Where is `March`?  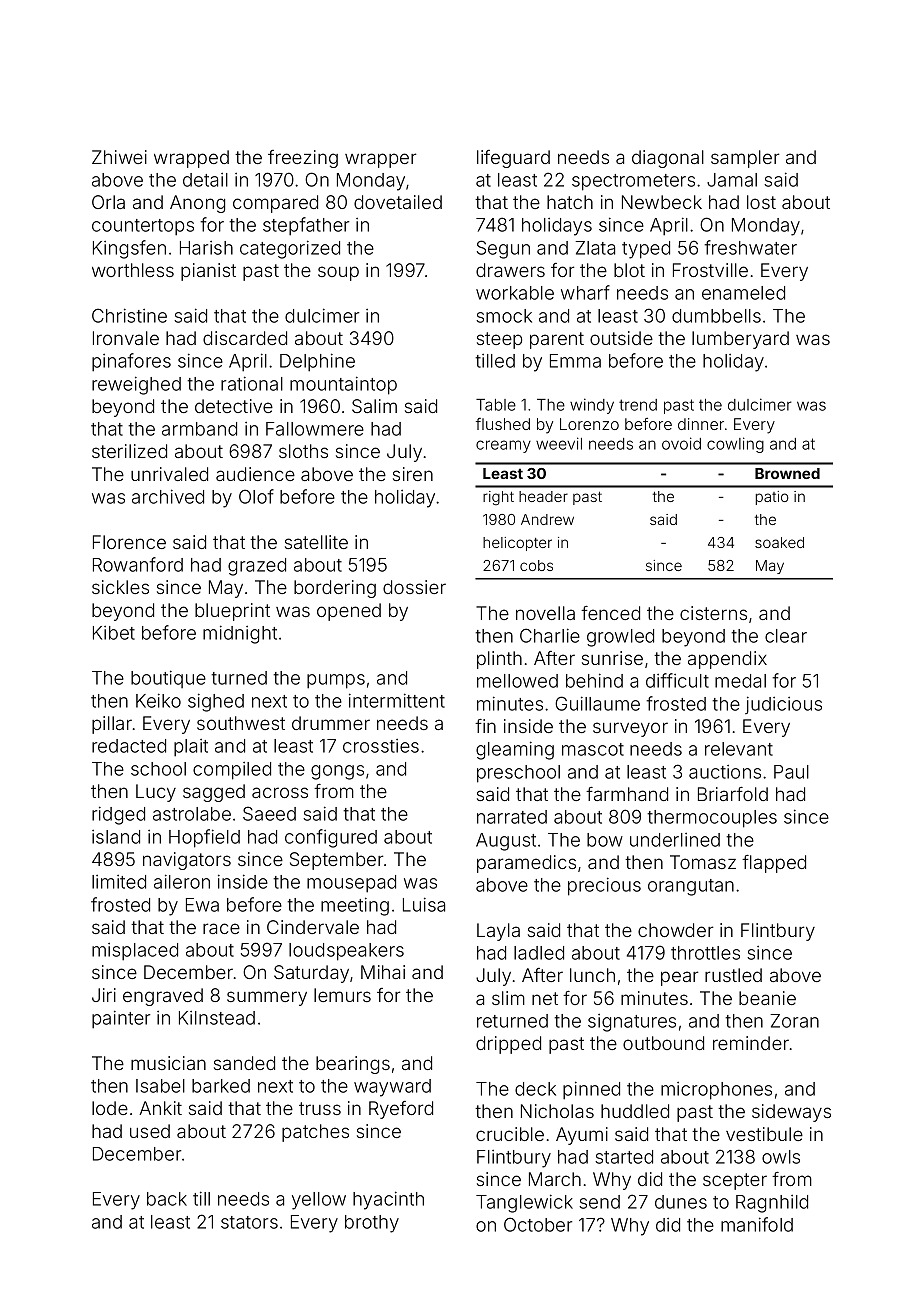
March is located at coordinates (555, 1179).
